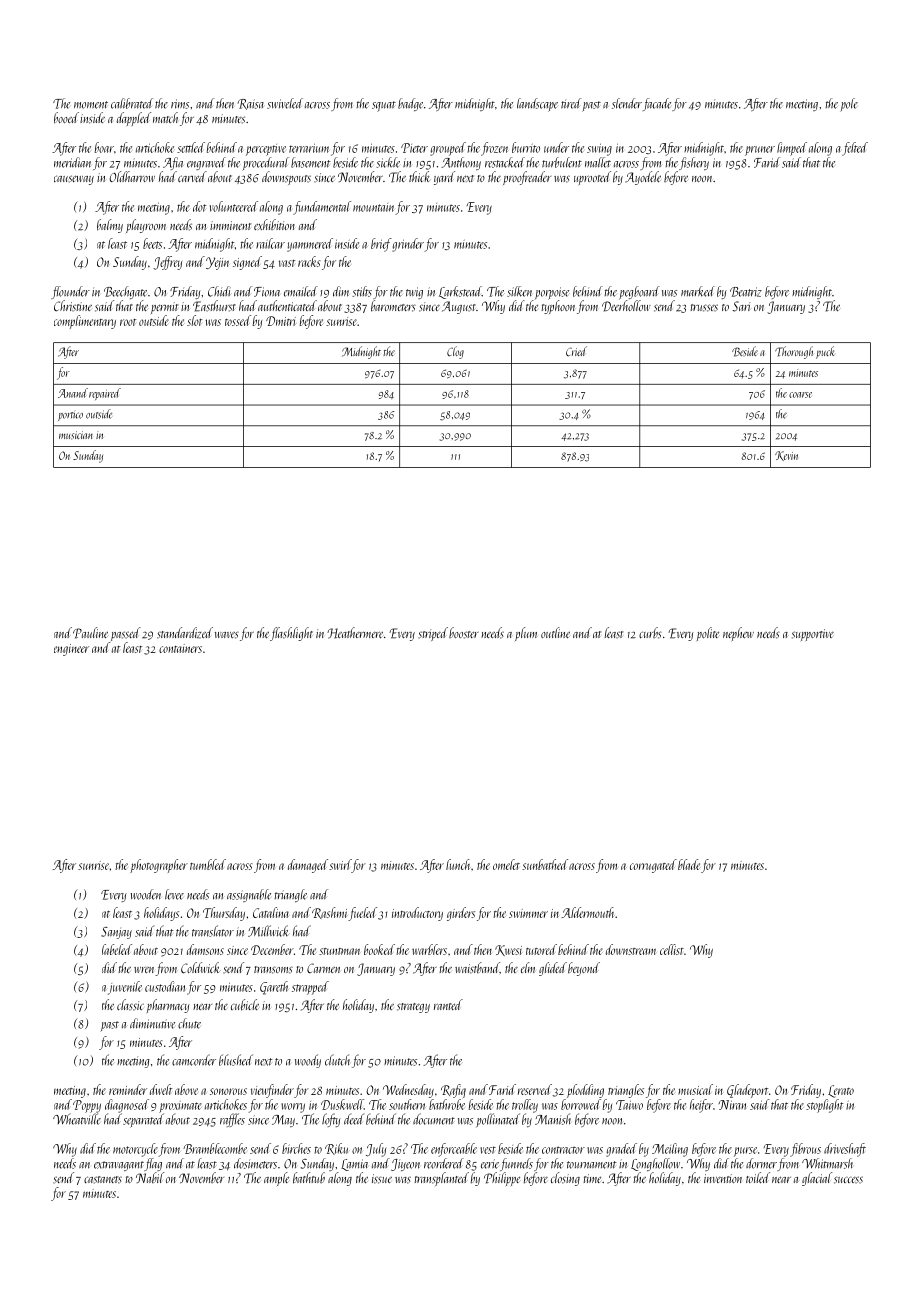  I want to click on plum, so click(526, 634).
